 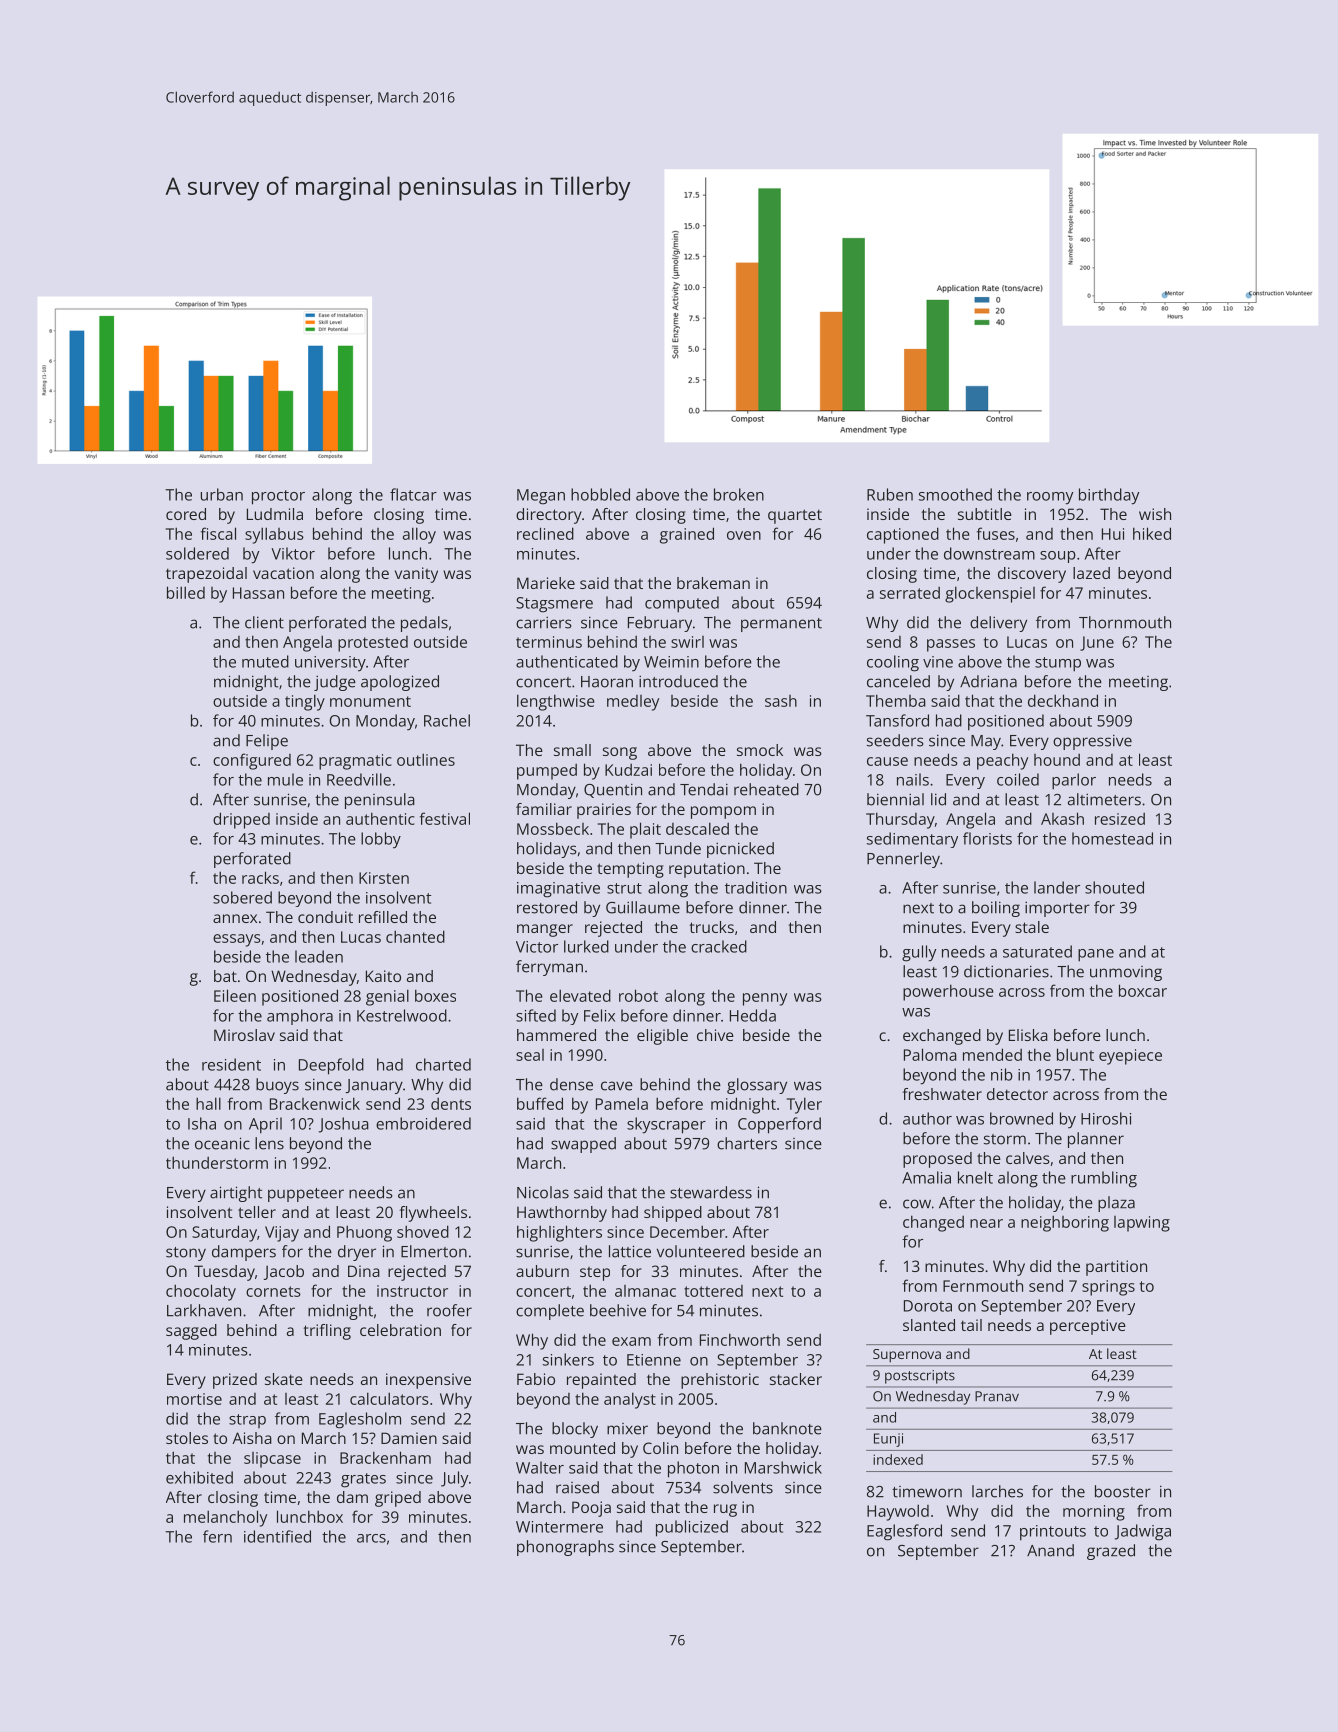 I want to click on Eaglesford, so click(x=904, y=1532).
